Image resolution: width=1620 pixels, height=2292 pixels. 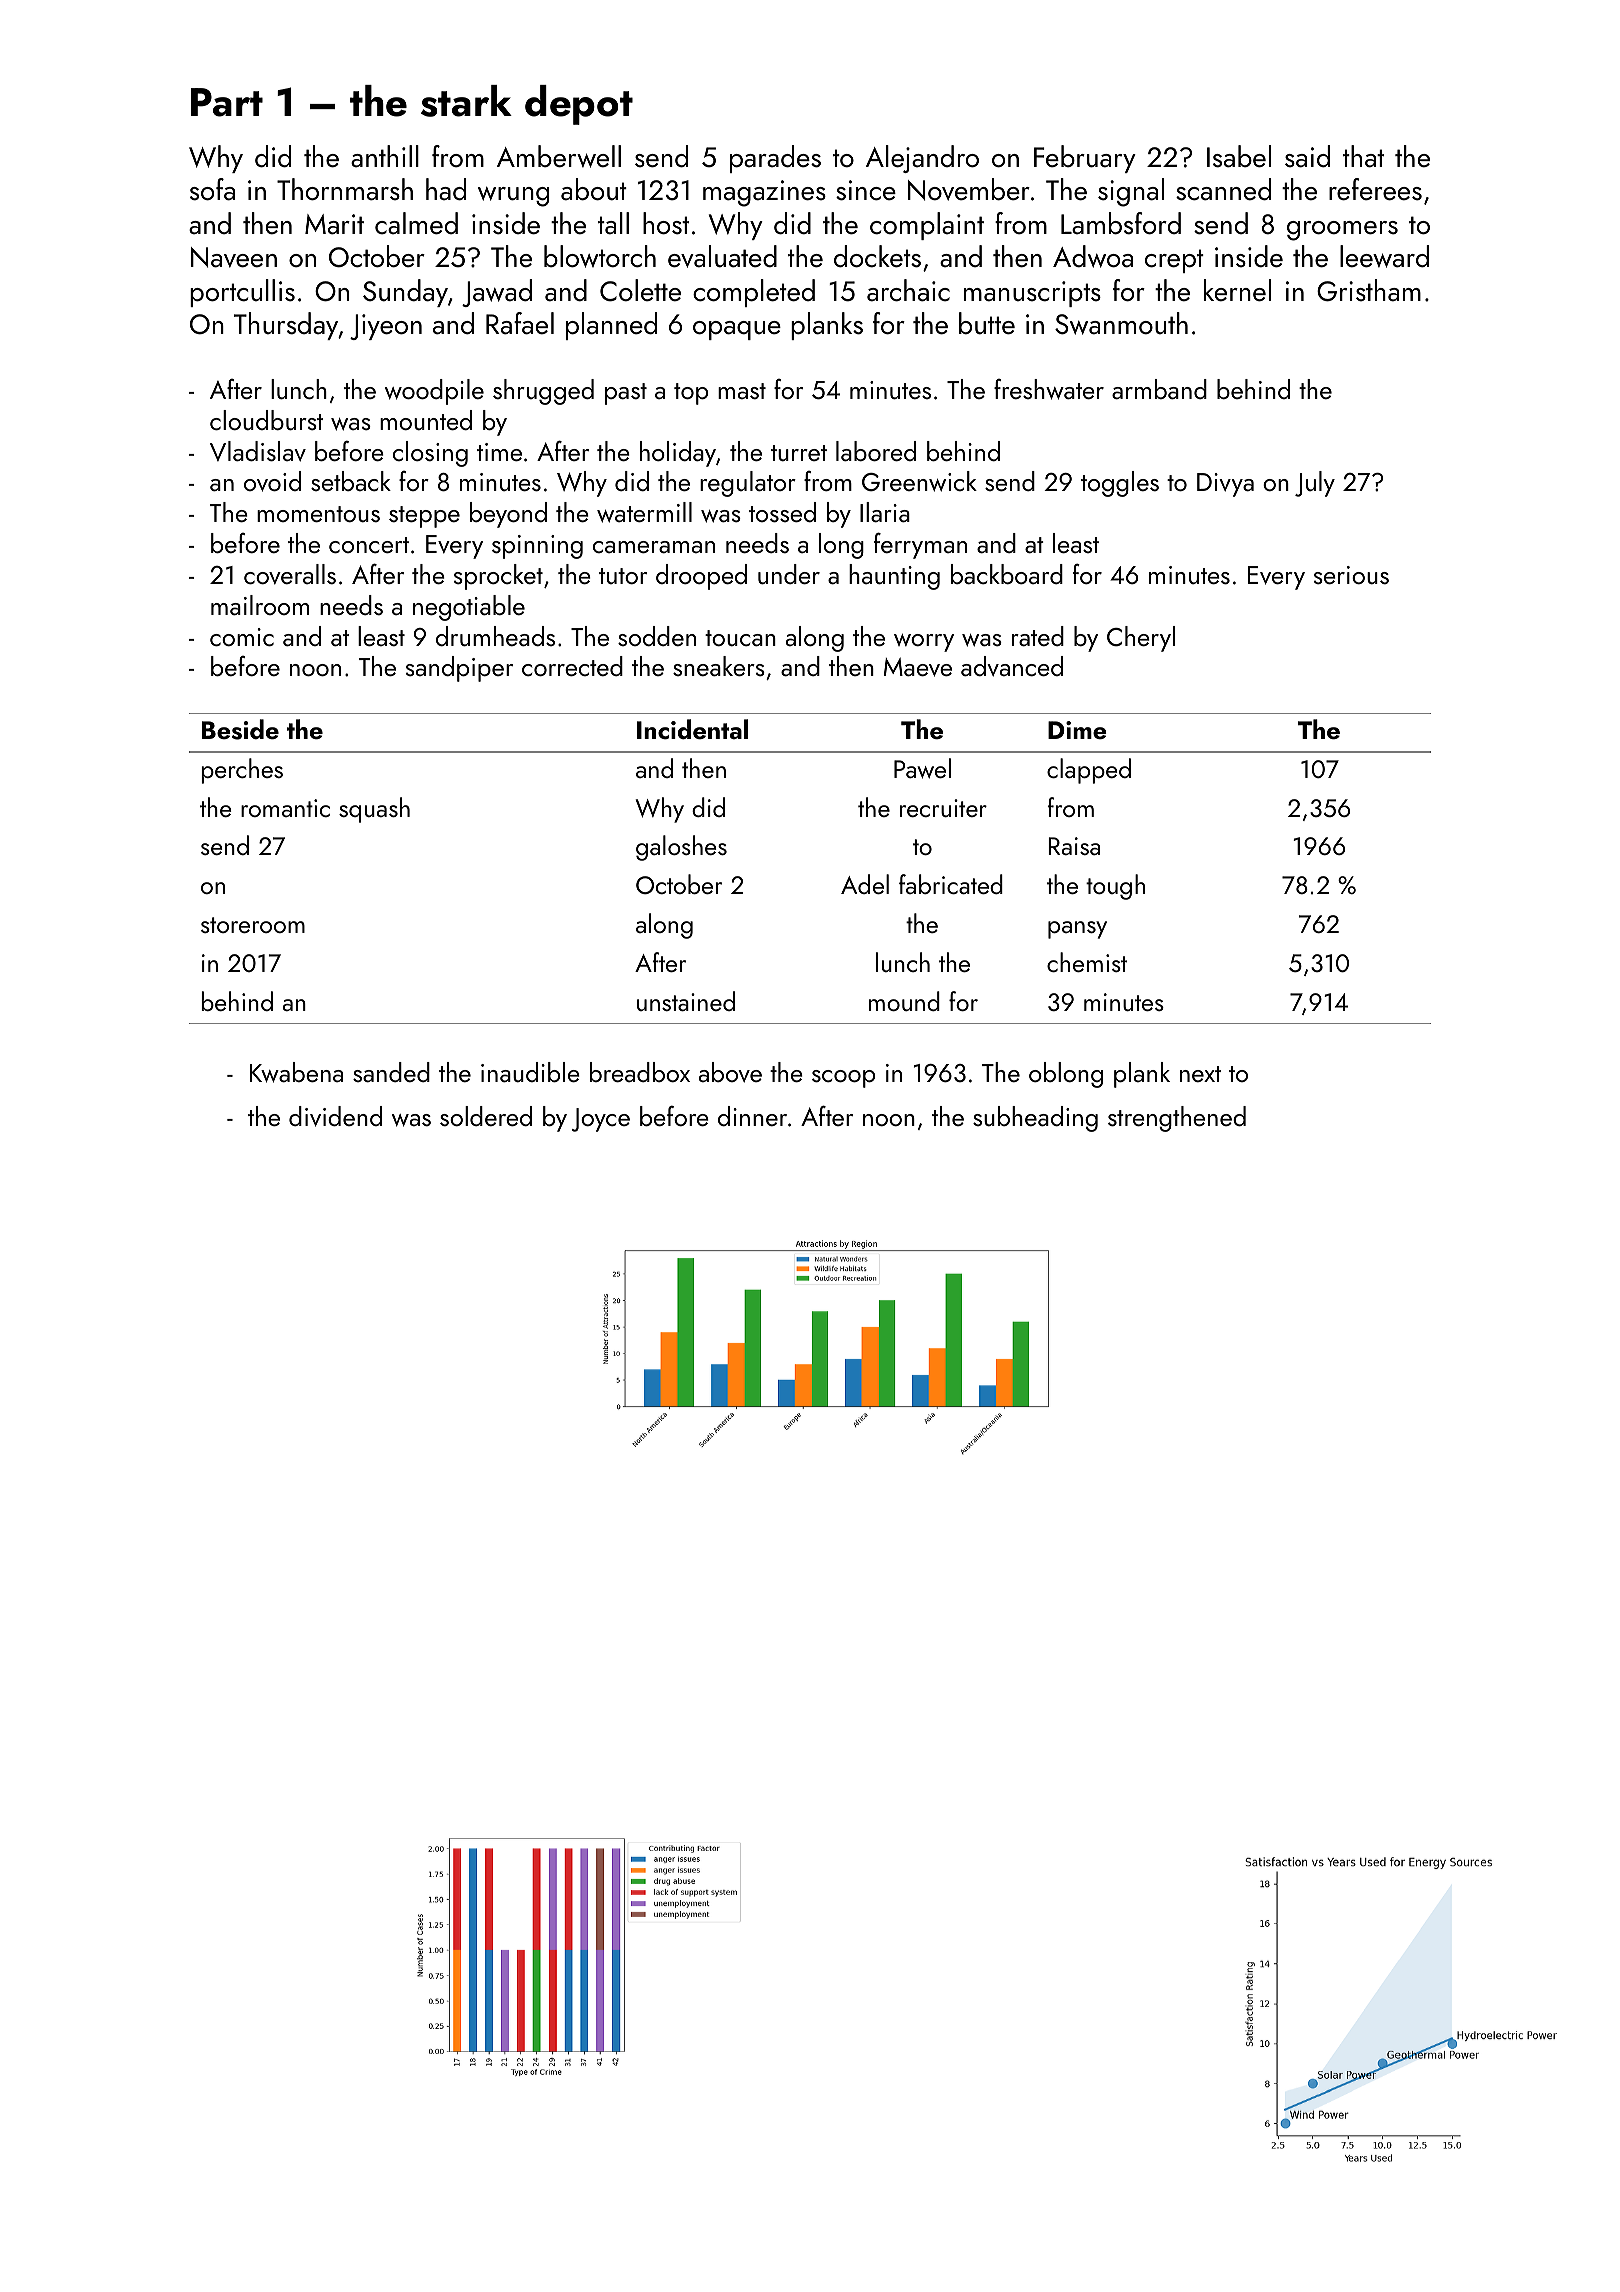 I want to click on squash, so click(x=374, y=810).
